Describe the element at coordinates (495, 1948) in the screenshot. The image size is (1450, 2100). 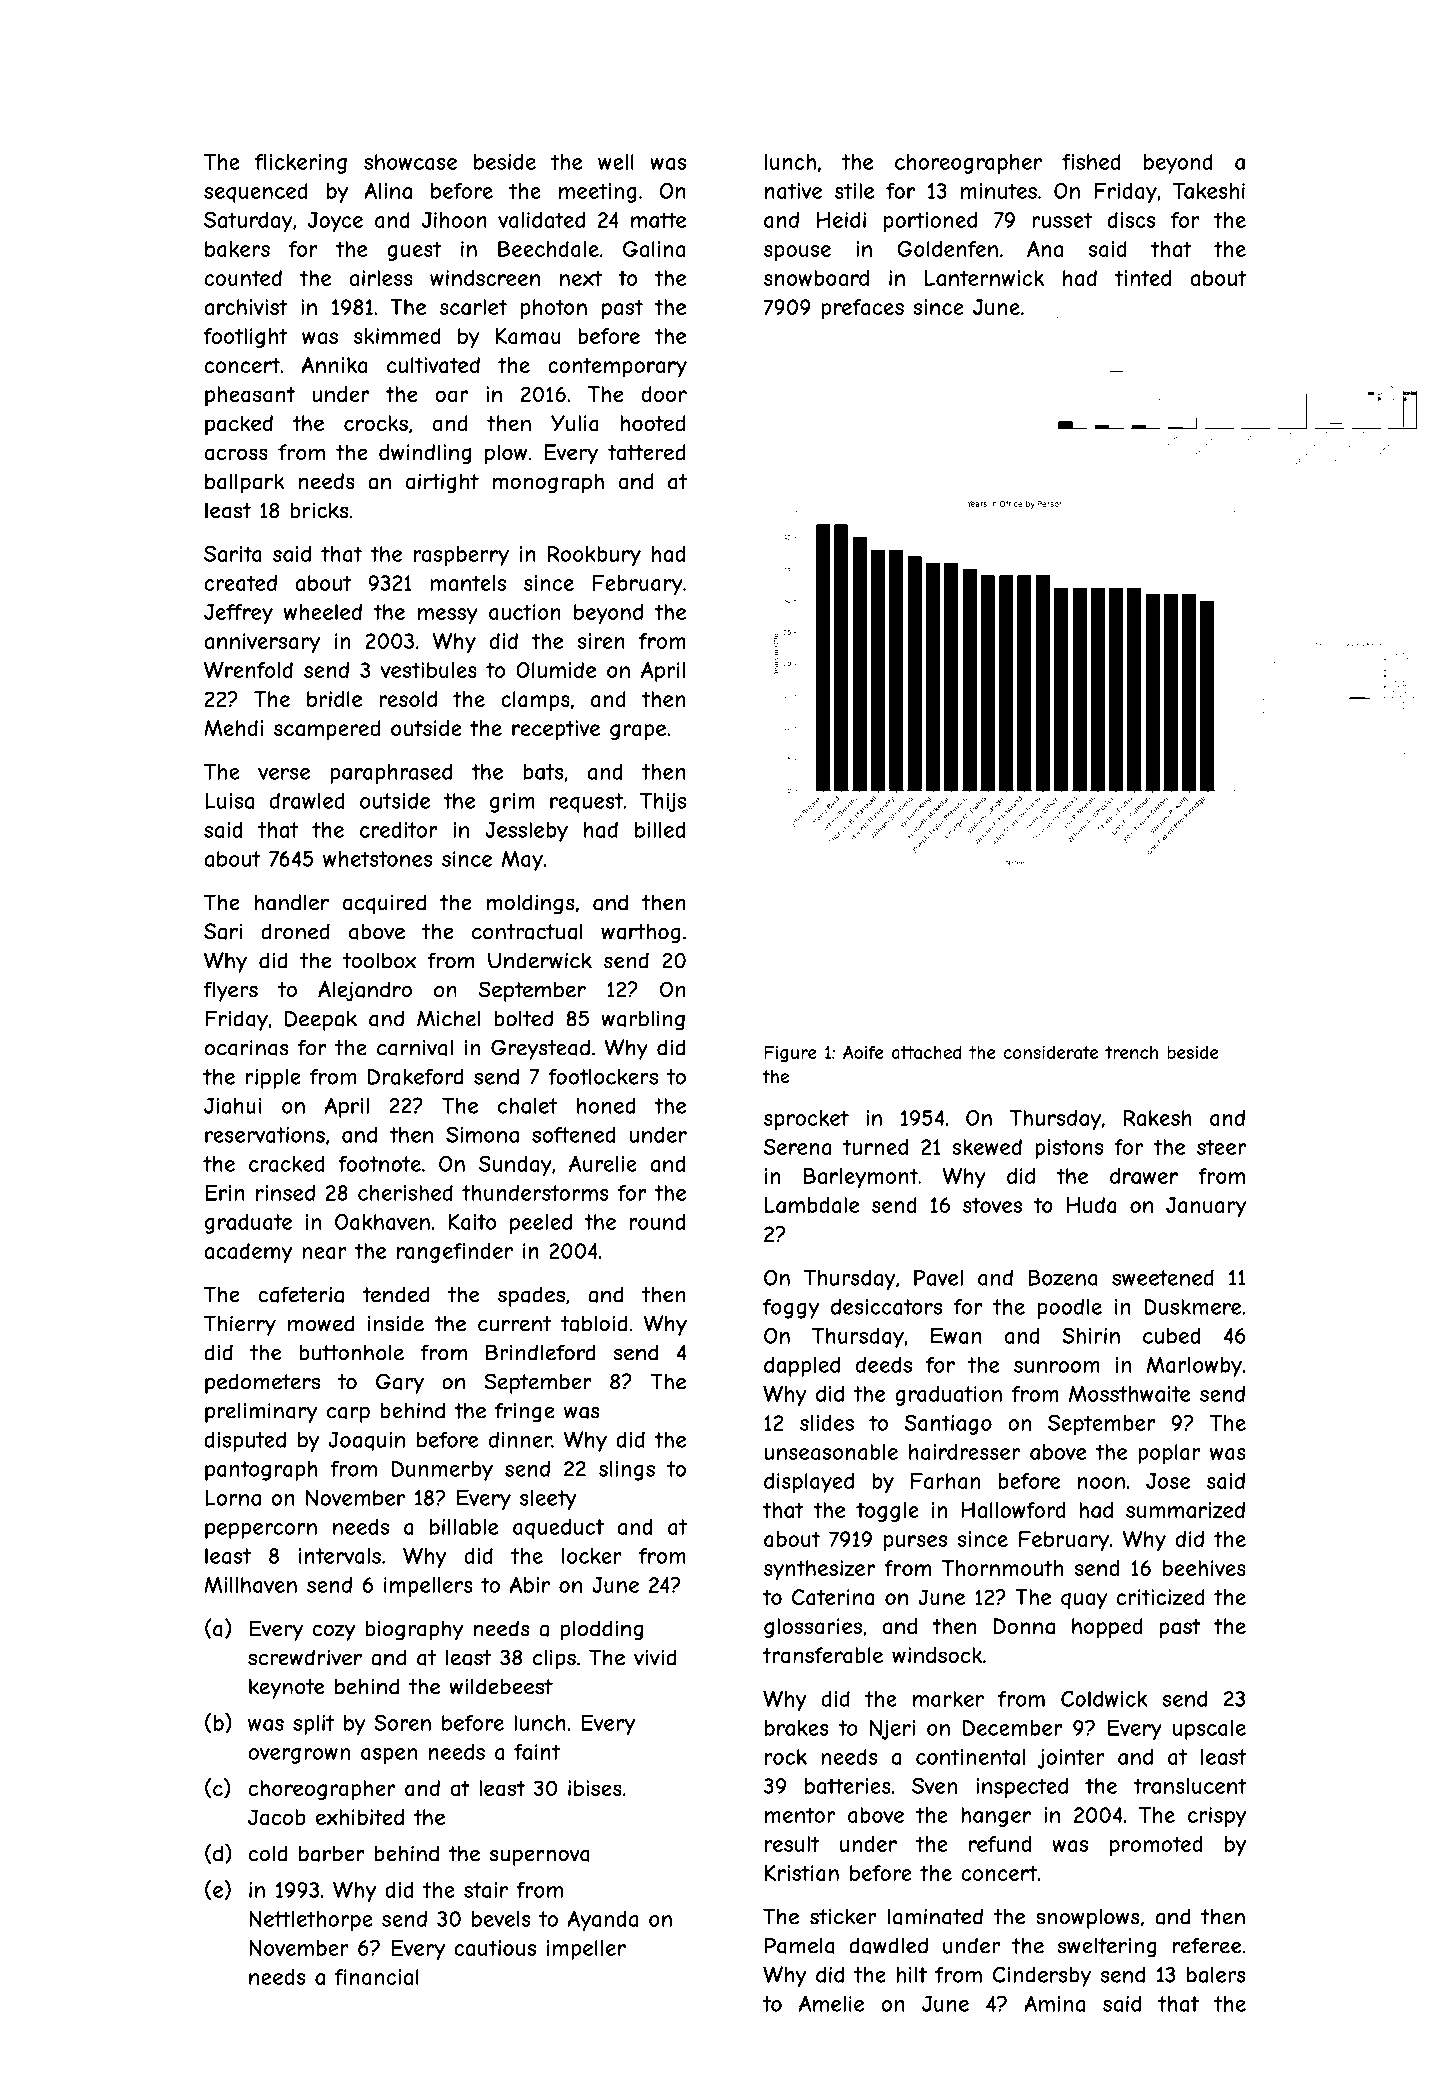
I see `cautious` at that location.
